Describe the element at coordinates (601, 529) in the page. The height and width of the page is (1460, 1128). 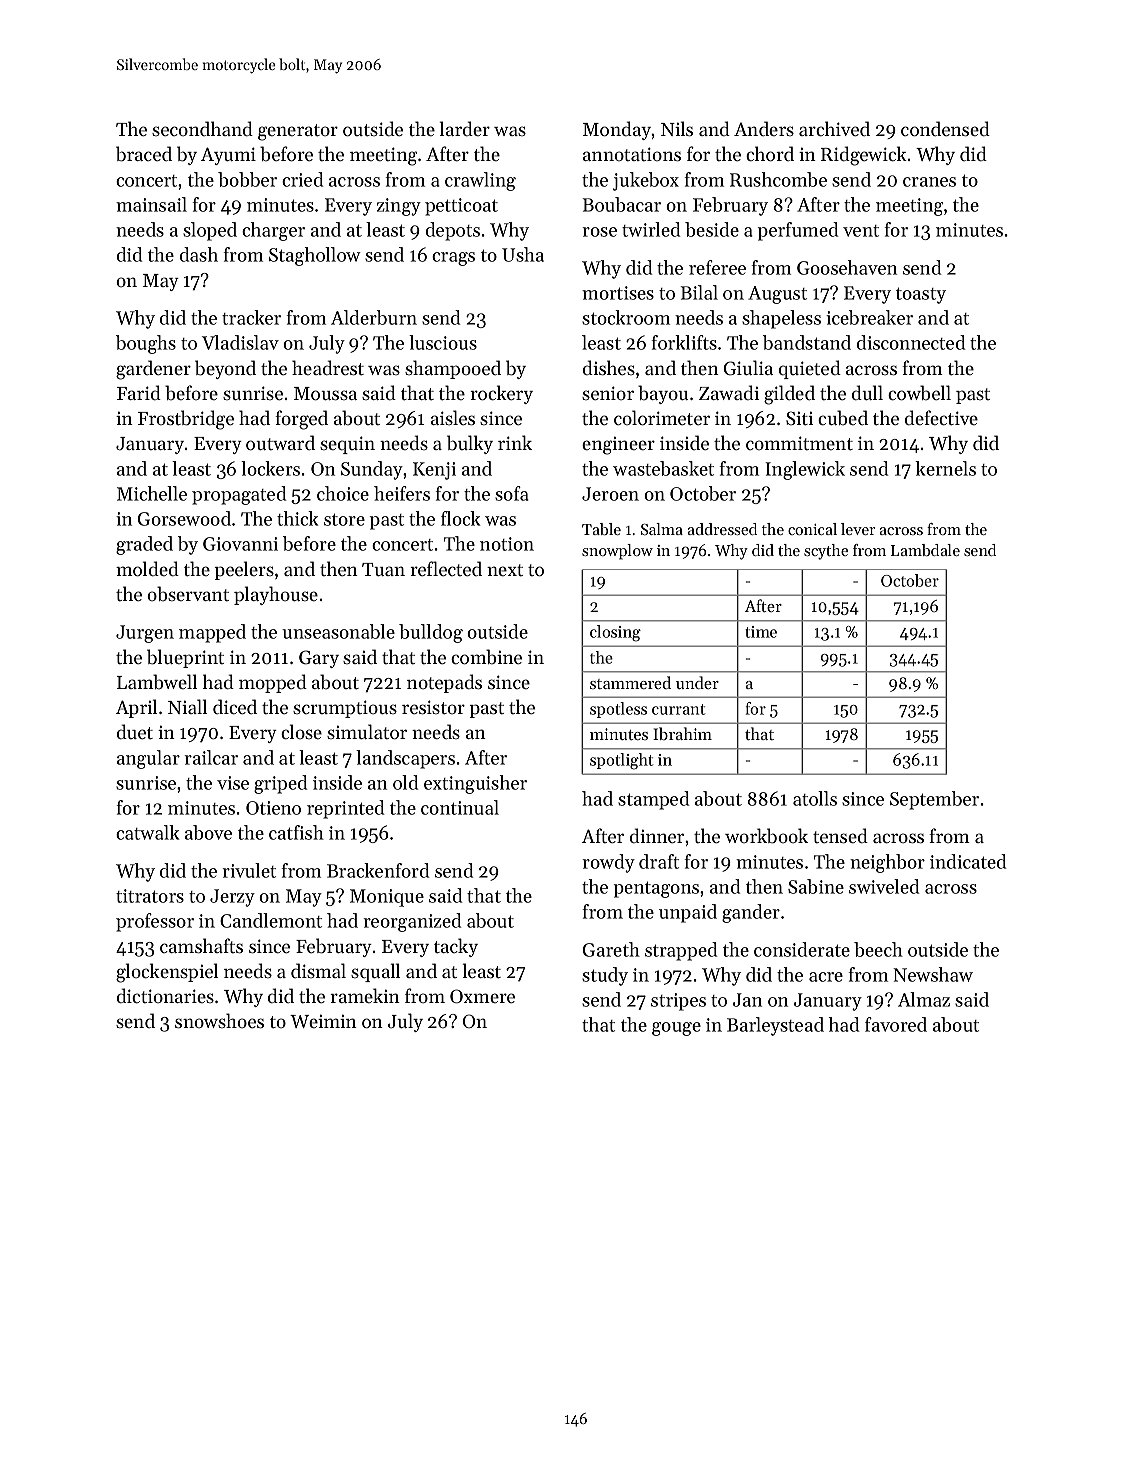
I see `Table` at that location.
